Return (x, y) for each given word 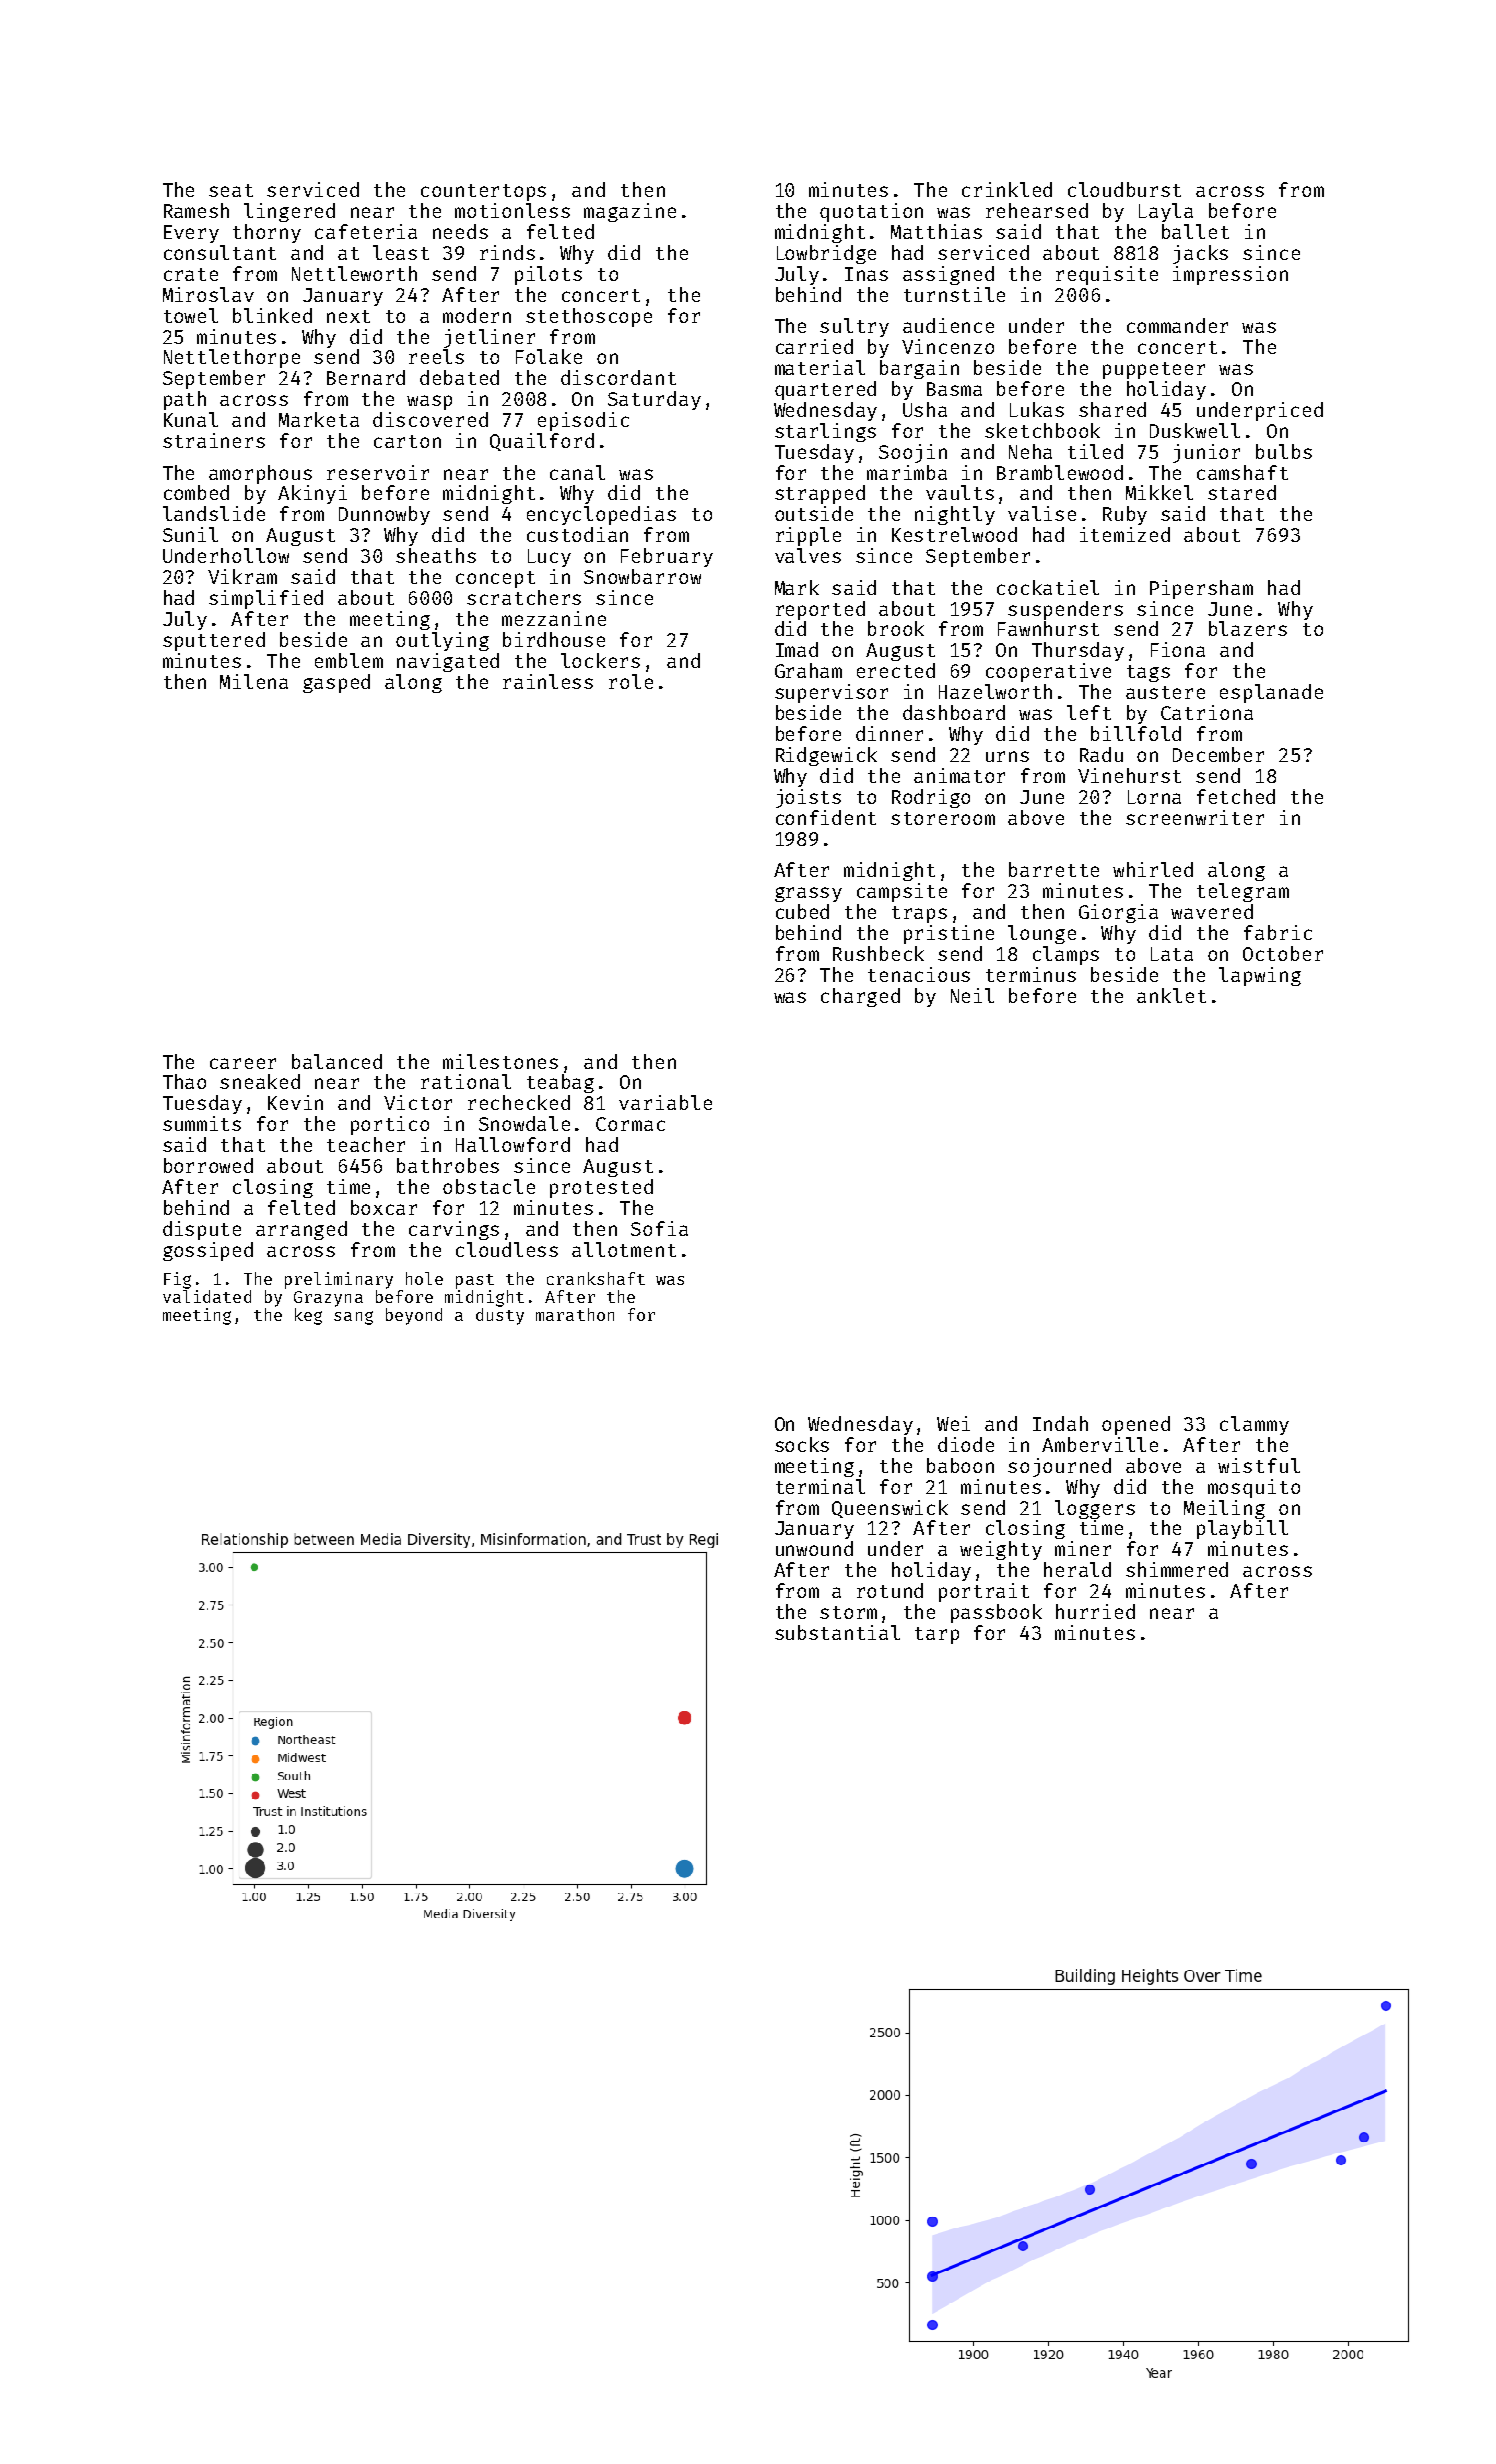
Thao (184, 1081)
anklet (1171, 995)
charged (860, 997)
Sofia (659, 1228)
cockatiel (1048, 587)
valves (808, 555)
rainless (548, 681)
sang (353, 1318)
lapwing (1260, 976)
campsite (902, 892)
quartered (825, 390)
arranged (301, 1230)
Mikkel (1159, 492)
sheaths (436, 555)
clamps (1066, 955)
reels (436, 356)
